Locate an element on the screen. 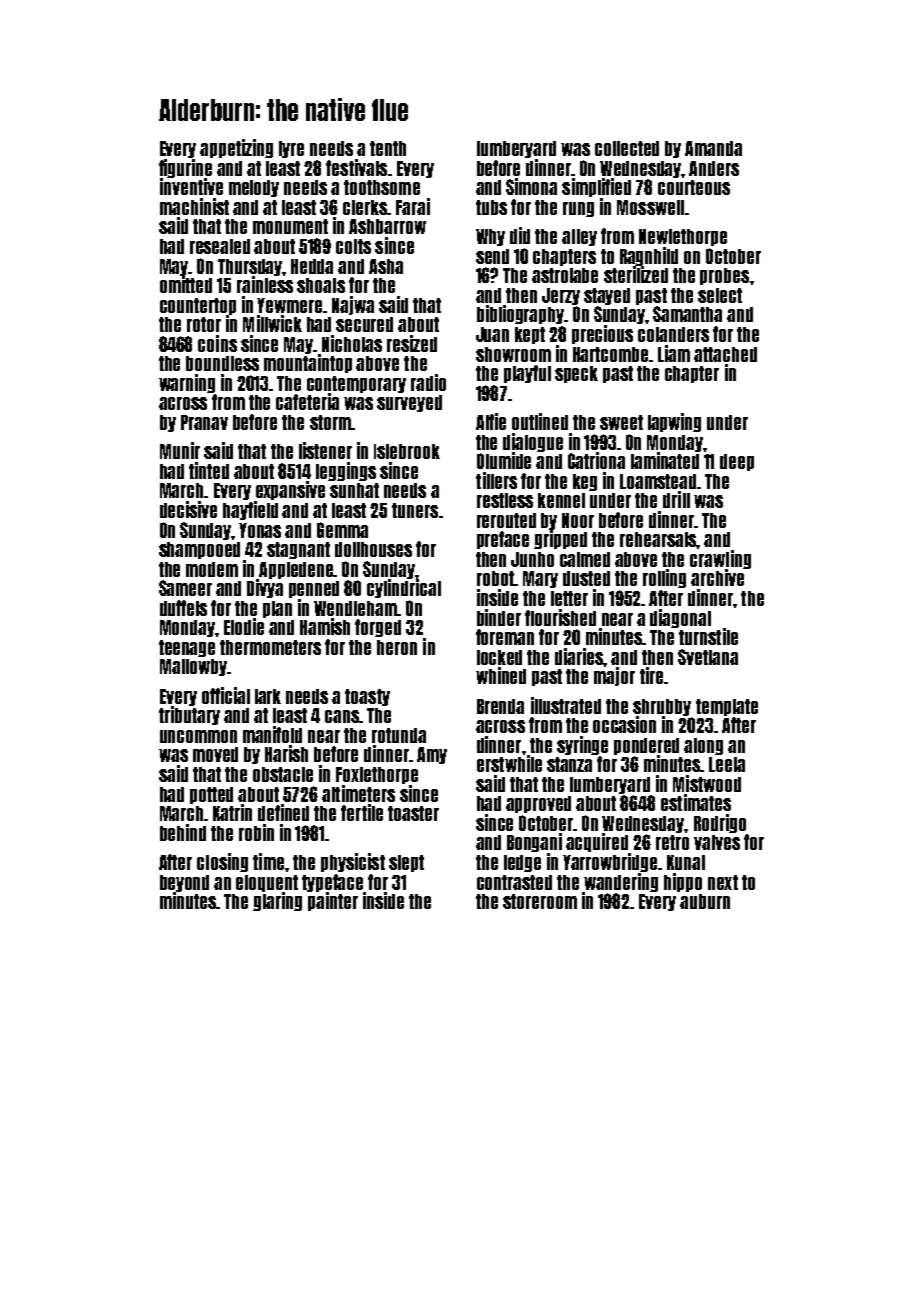 The width and height of the screenshot is (924, 1311). closing is located at coordinates (222, 862).
